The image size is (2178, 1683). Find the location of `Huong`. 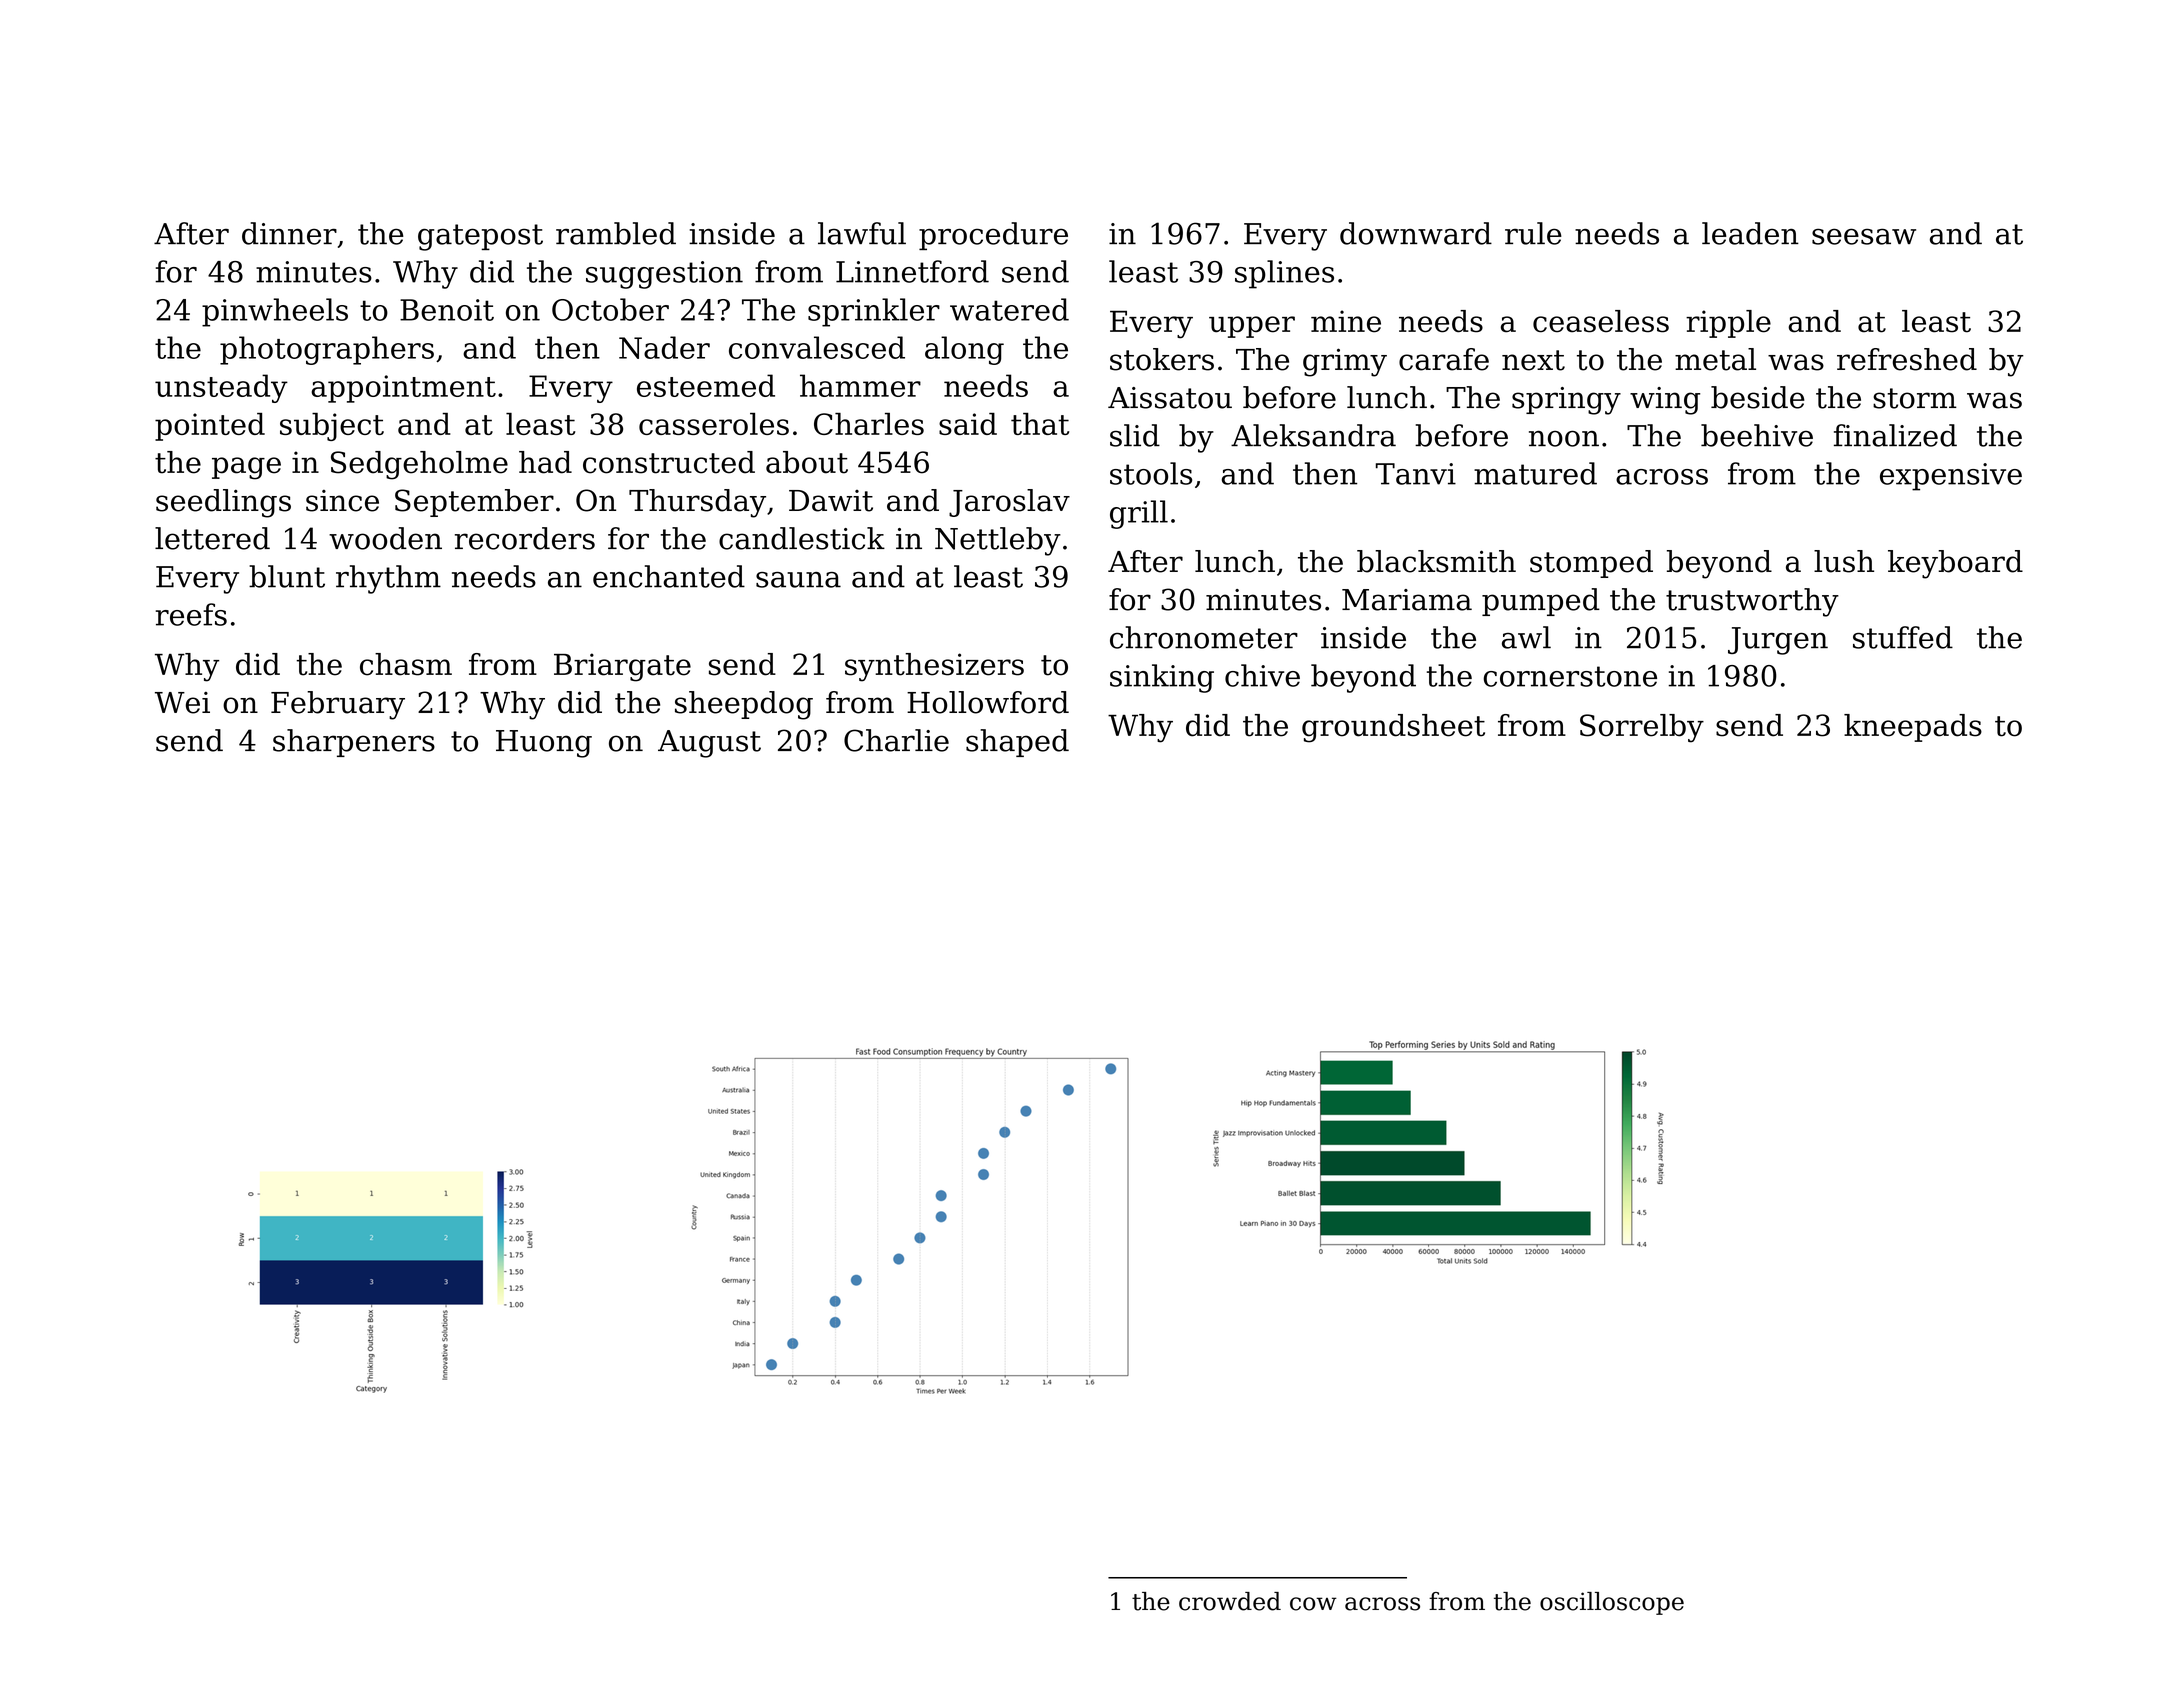

Huong is located at coordinates (544, 744).
